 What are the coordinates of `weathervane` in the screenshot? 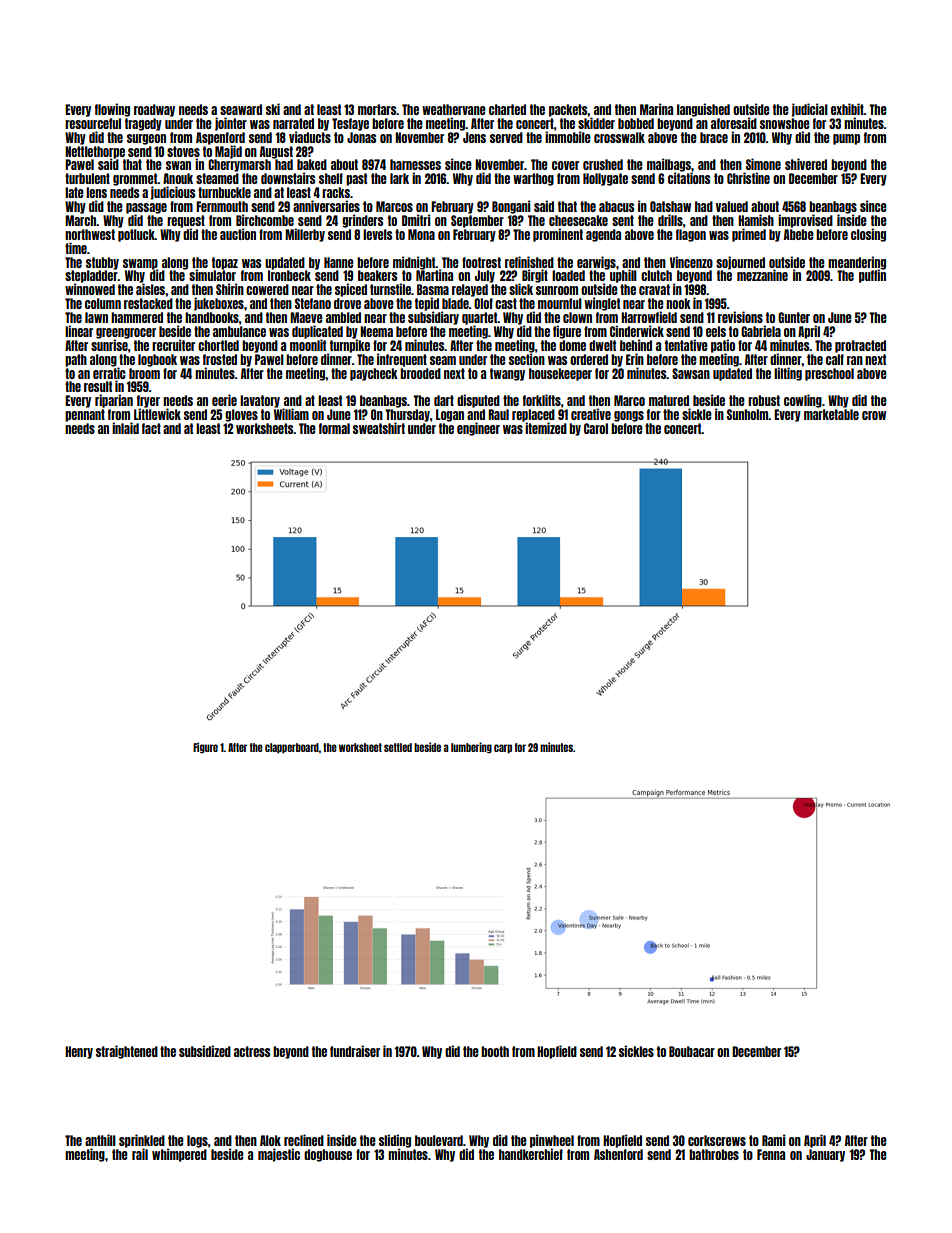 It's located at (454, 109).
